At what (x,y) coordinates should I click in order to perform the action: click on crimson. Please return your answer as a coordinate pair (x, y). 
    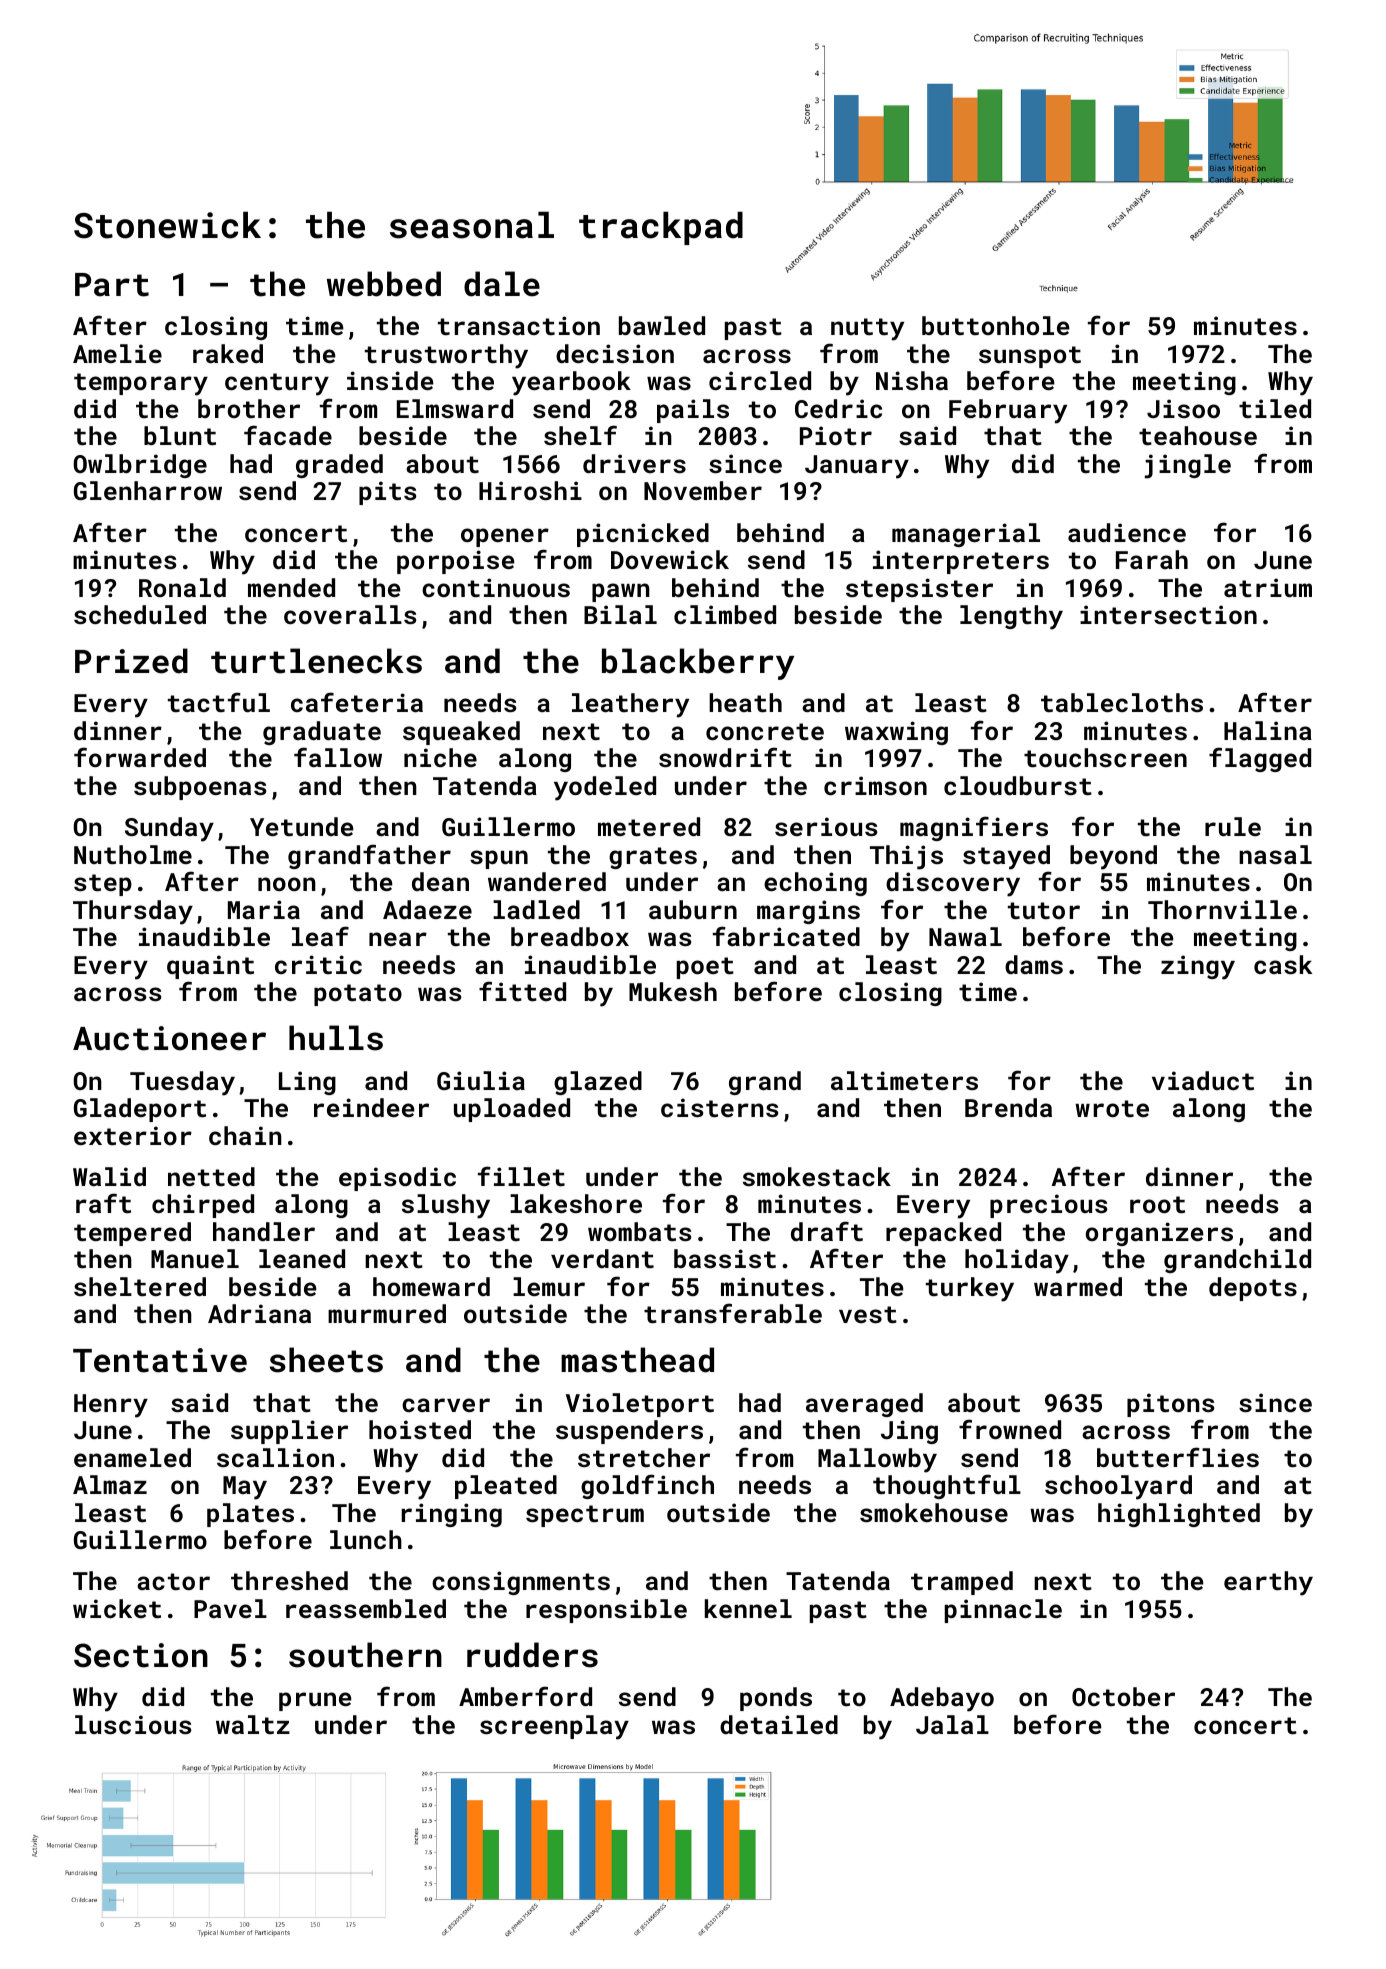
    Looking at the image, I should click on (875, 785).
